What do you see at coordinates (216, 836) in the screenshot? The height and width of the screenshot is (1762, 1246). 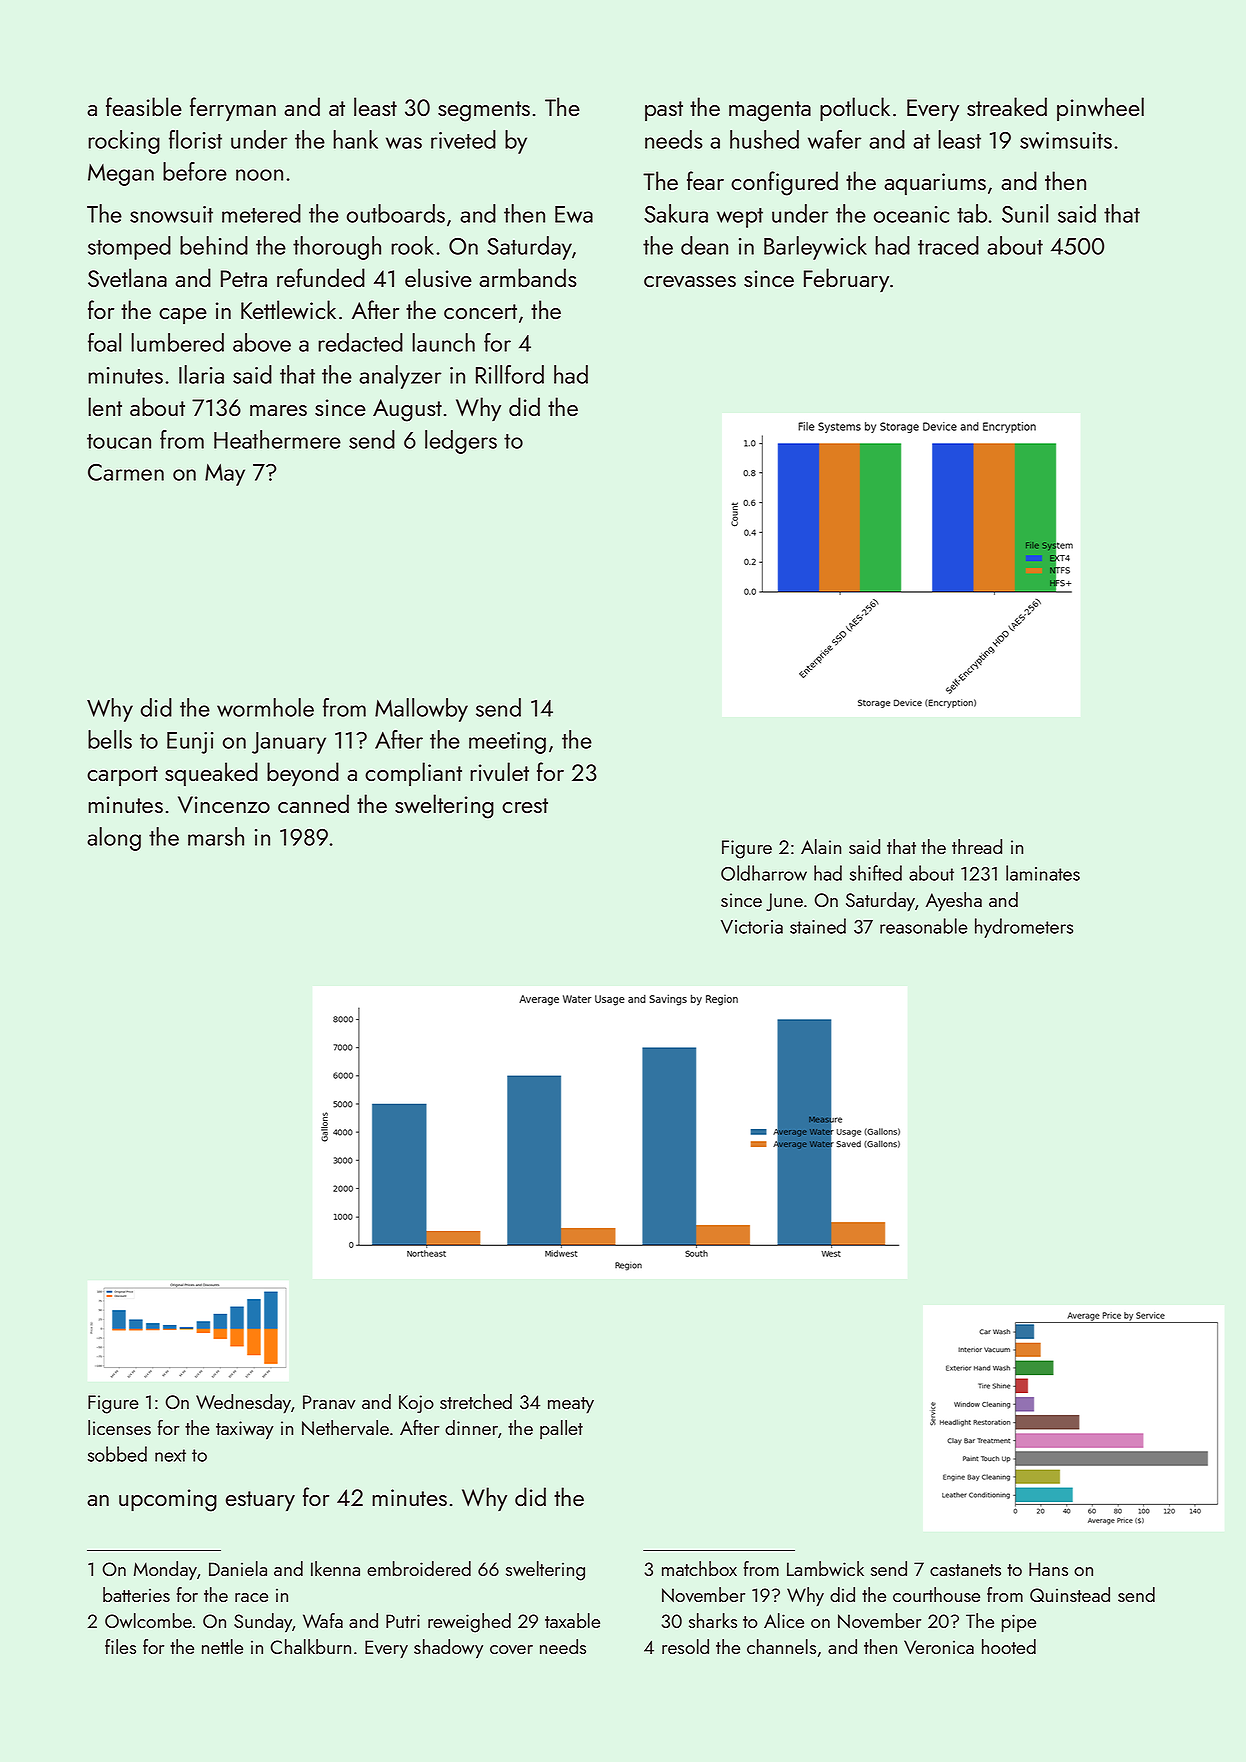 I see `marsh` at bounding box center [216, 836].
